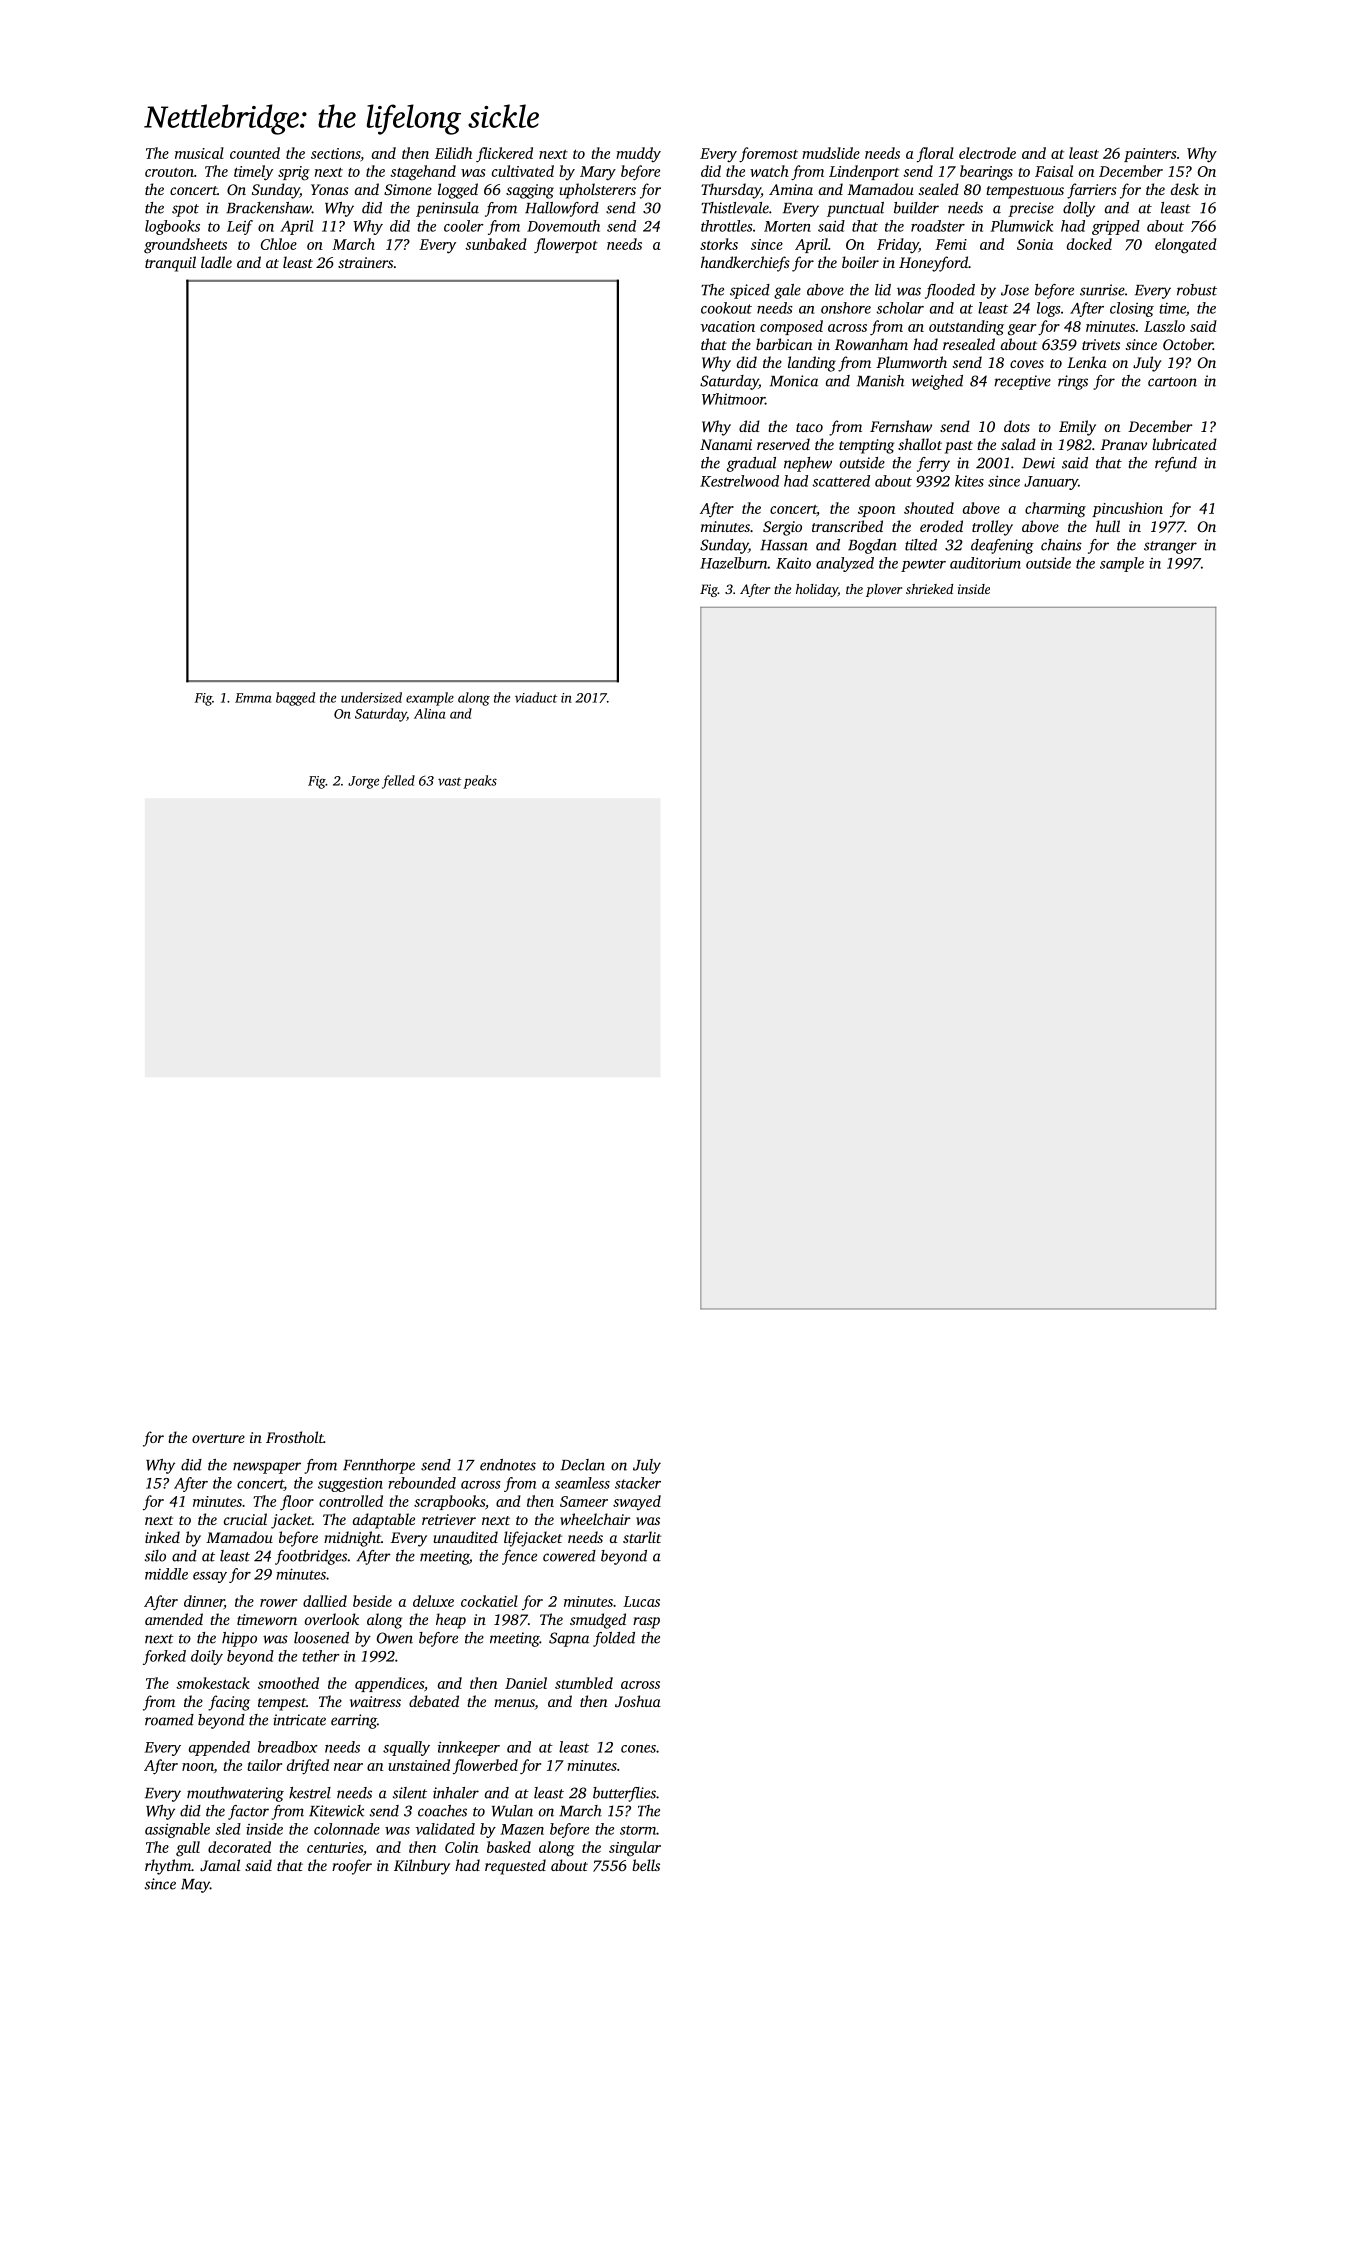 This image has height=2242, width=1361. Describe the element at coordinates (352, 1867) in the image. I see `roofer` at that location.
